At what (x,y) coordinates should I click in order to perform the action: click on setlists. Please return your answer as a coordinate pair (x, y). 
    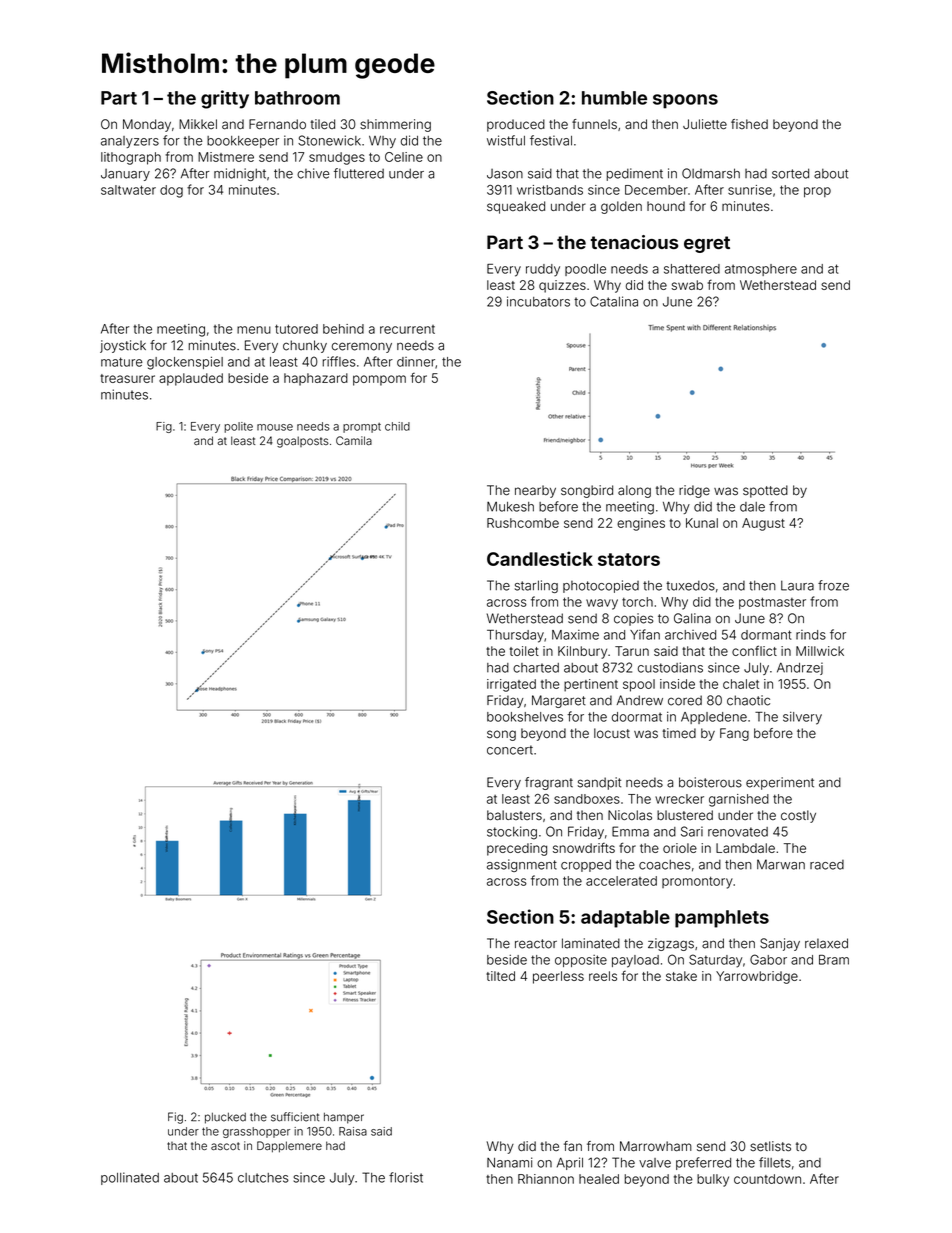
    Looking at the image, I should click on (770, 1146).
